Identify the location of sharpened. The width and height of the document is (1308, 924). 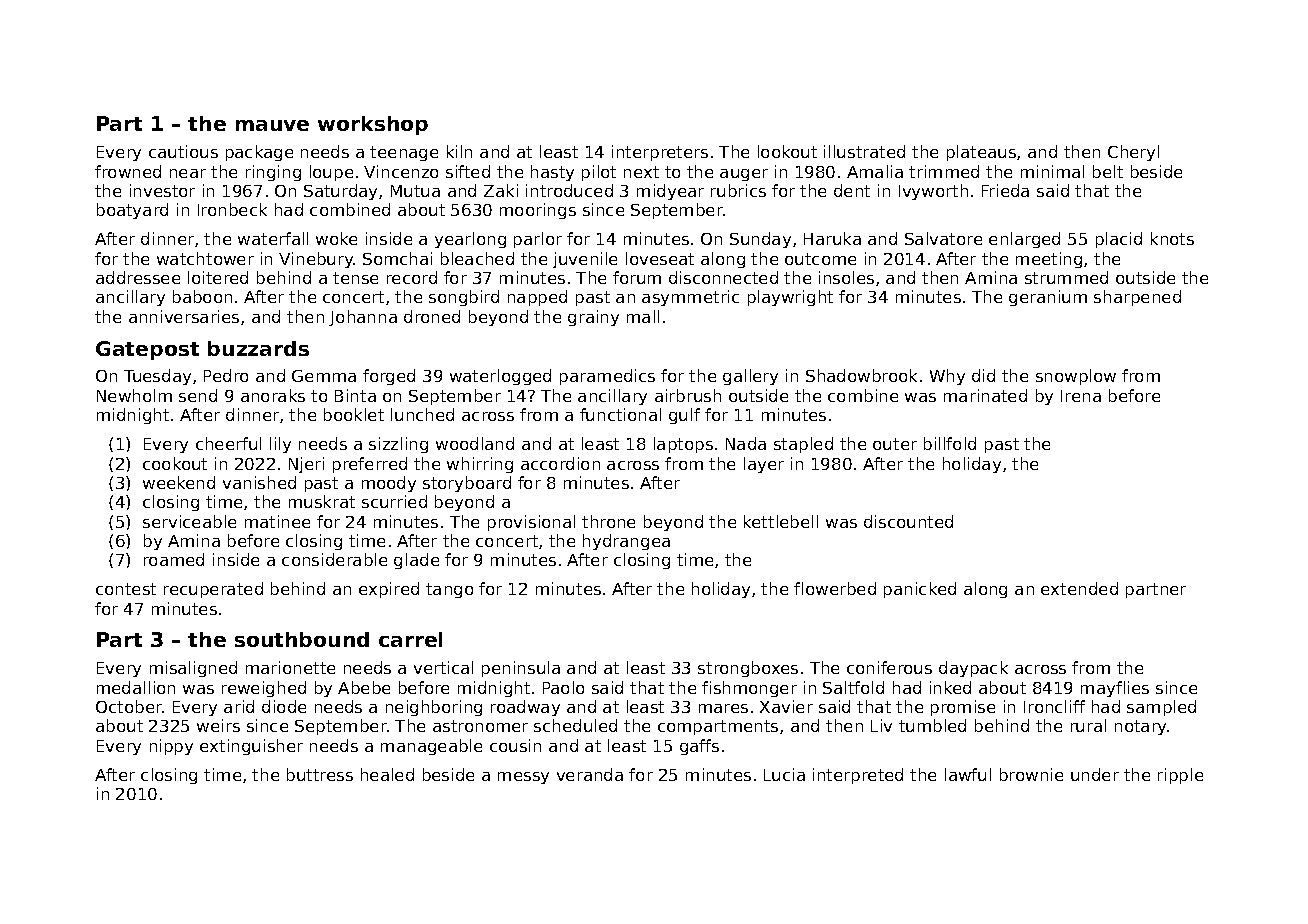
(1137, 298).
